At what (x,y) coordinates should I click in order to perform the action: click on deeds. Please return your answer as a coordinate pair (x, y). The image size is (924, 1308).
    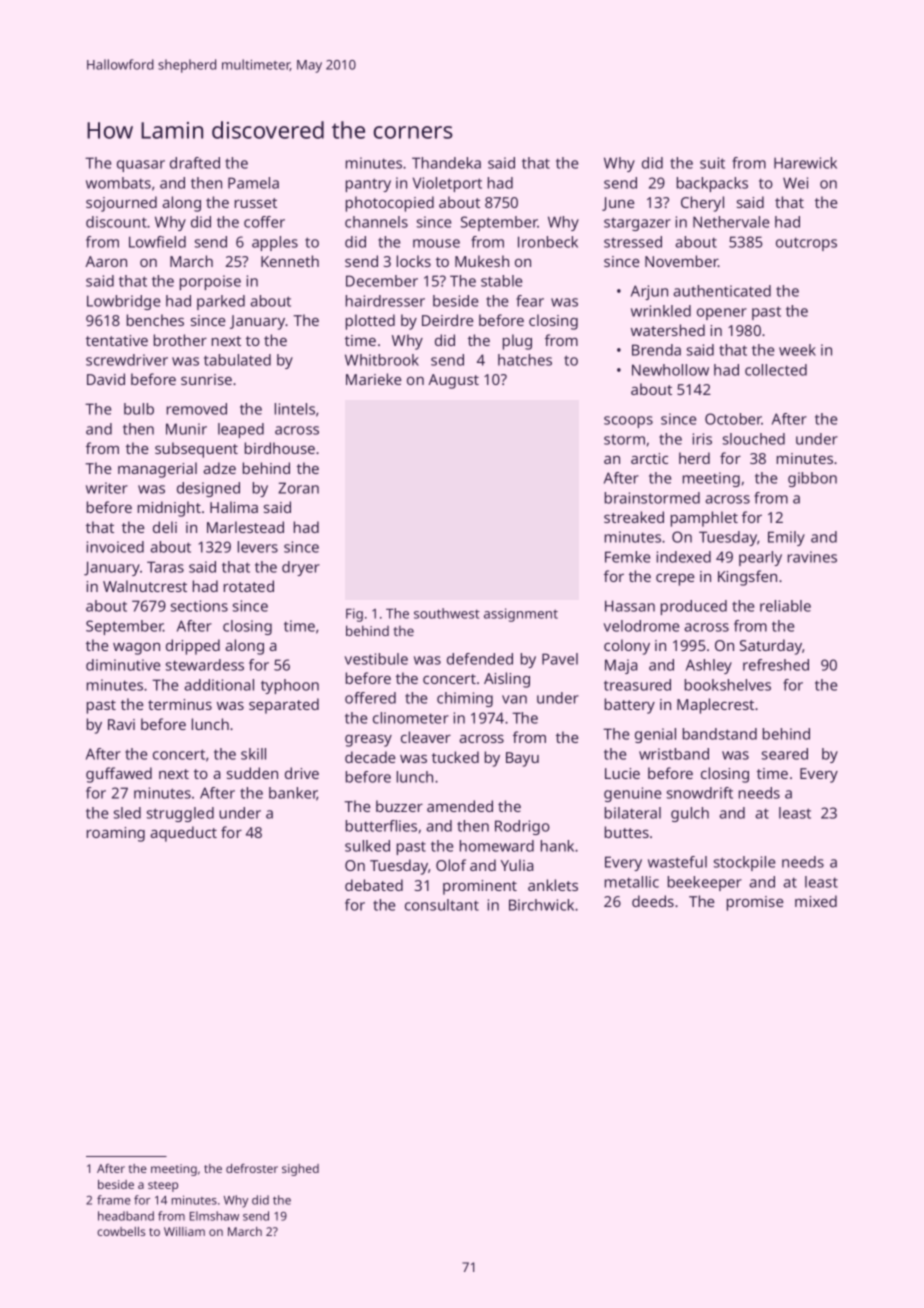
    Looking at the image, I should click on (653, 901).
